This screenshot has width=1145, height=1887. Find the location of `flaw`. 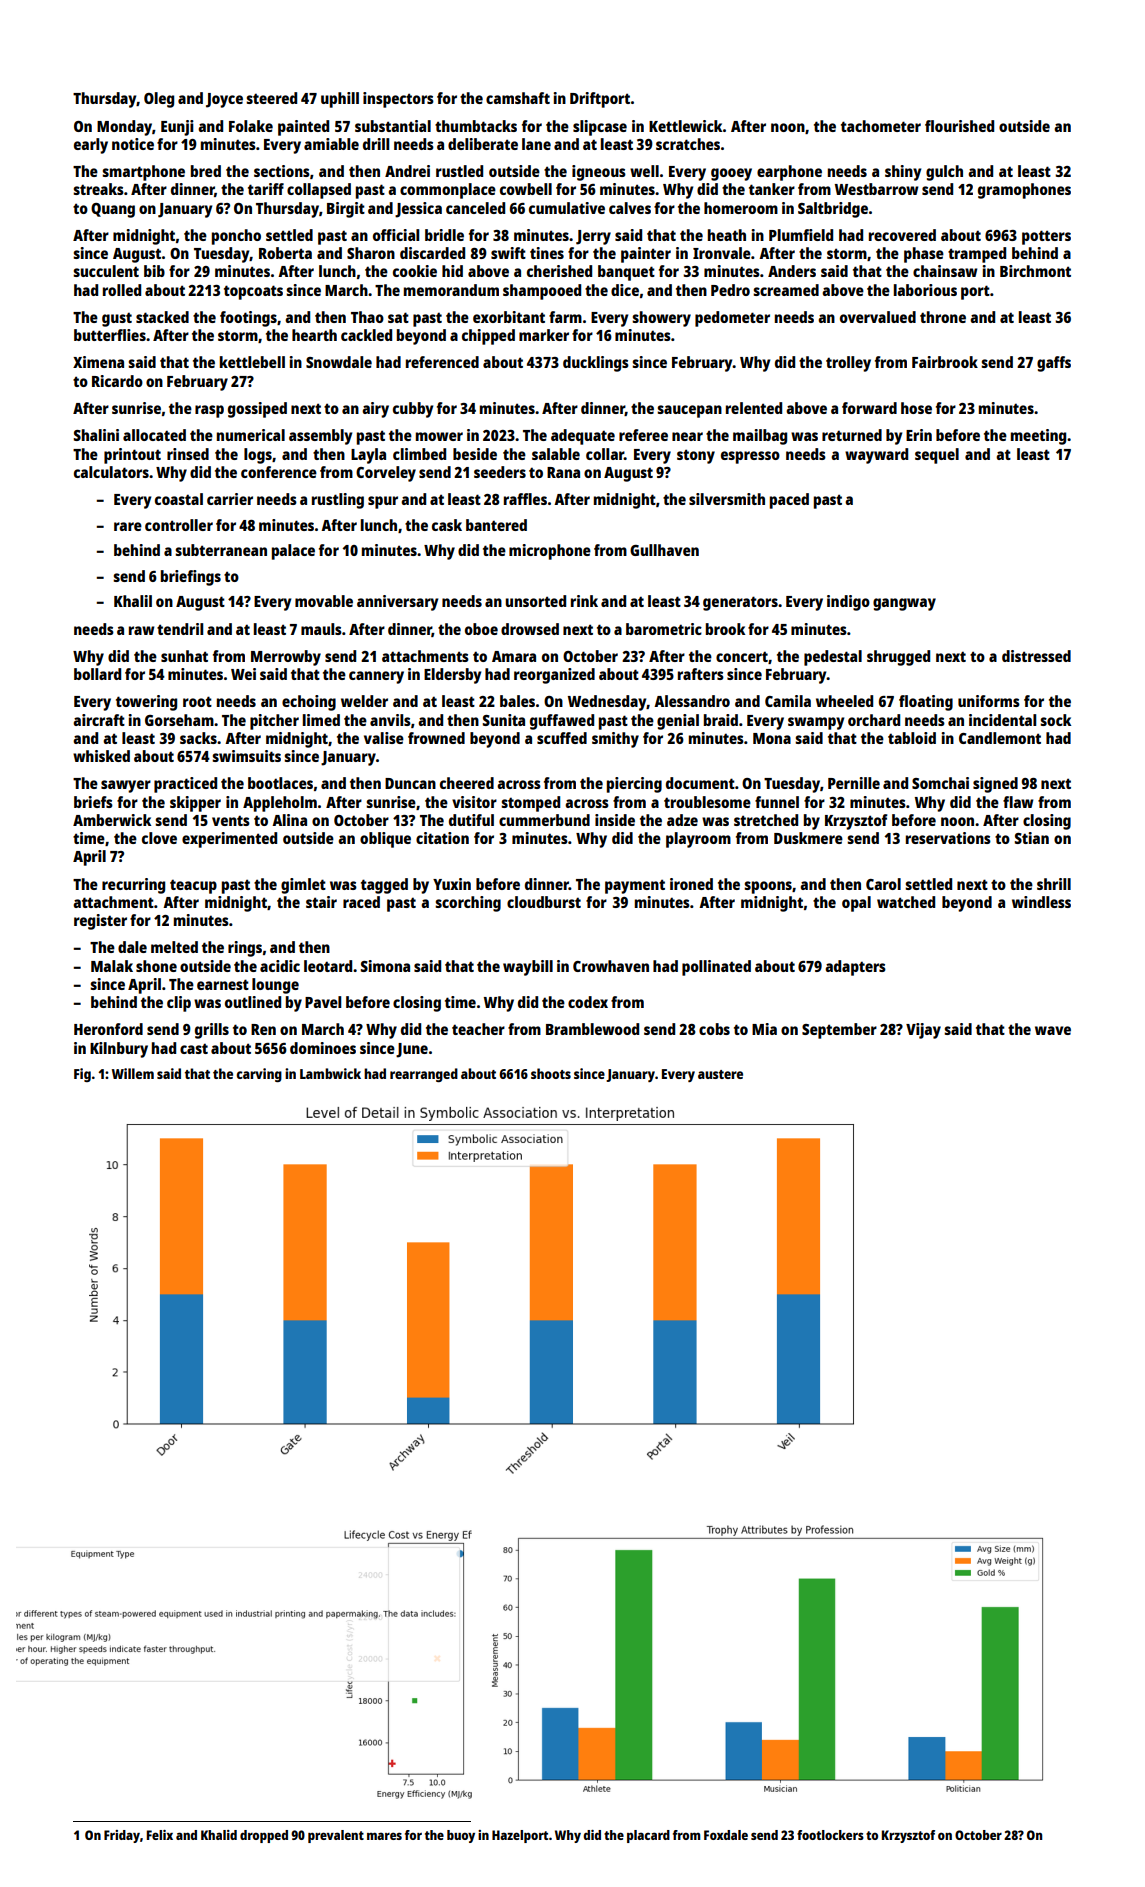

flaw is located at coordinates (1018, 802).
